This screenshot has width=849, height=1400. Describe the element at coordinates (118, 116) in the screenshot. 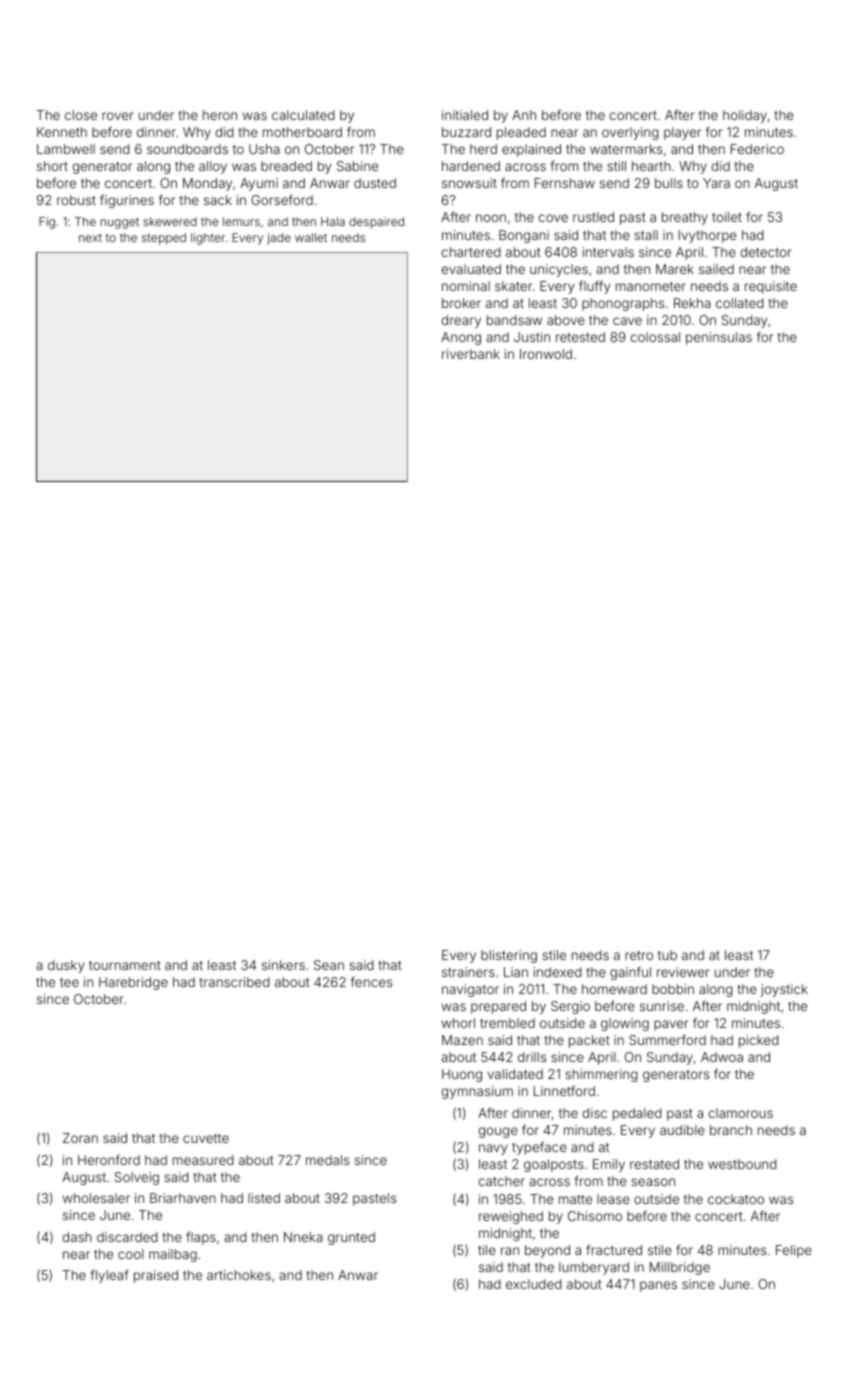

I see `rover` at that location.
